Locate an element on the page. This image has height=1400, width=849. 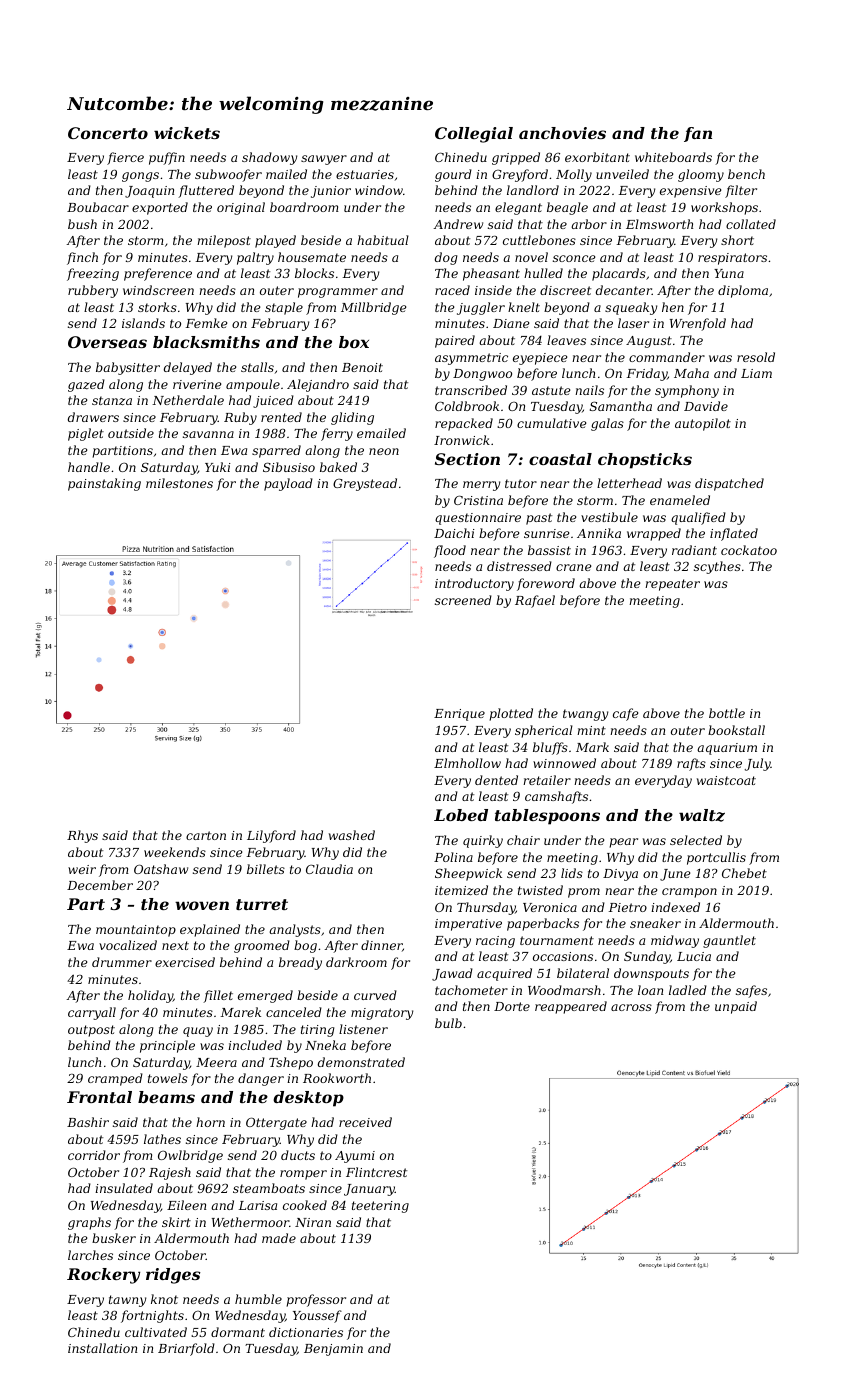
gloomy is located at coordinates (701, 175).
